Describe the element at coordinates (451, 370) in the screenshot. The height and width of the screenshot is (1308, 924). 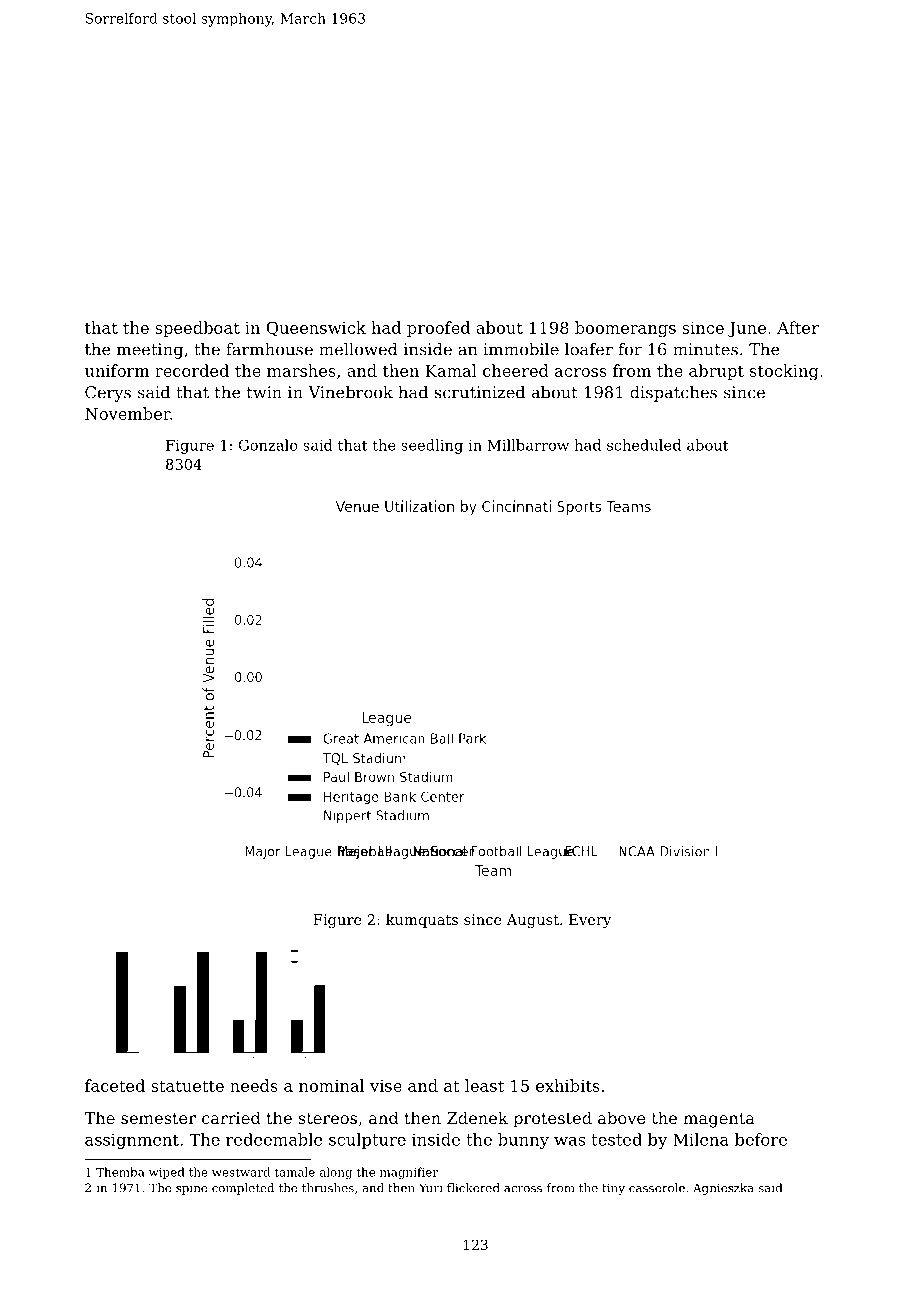
I see `Kamal` at that location.
